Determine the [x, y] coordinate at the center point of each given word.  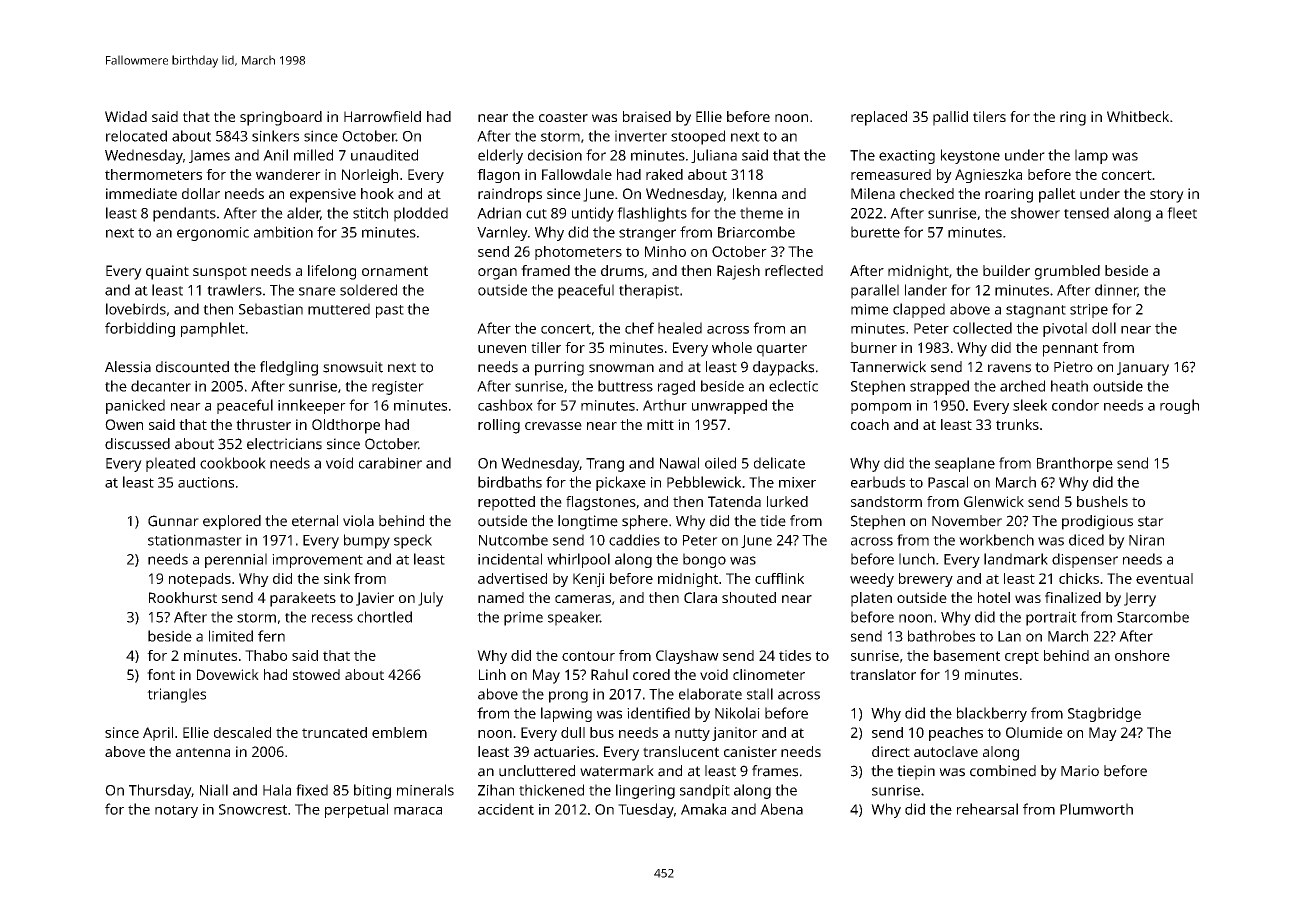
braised [647, 116]
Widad [126, 116]
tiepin [916, 772]
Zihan [496, 790]
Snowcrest [253, 809]
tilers [989, 116]
